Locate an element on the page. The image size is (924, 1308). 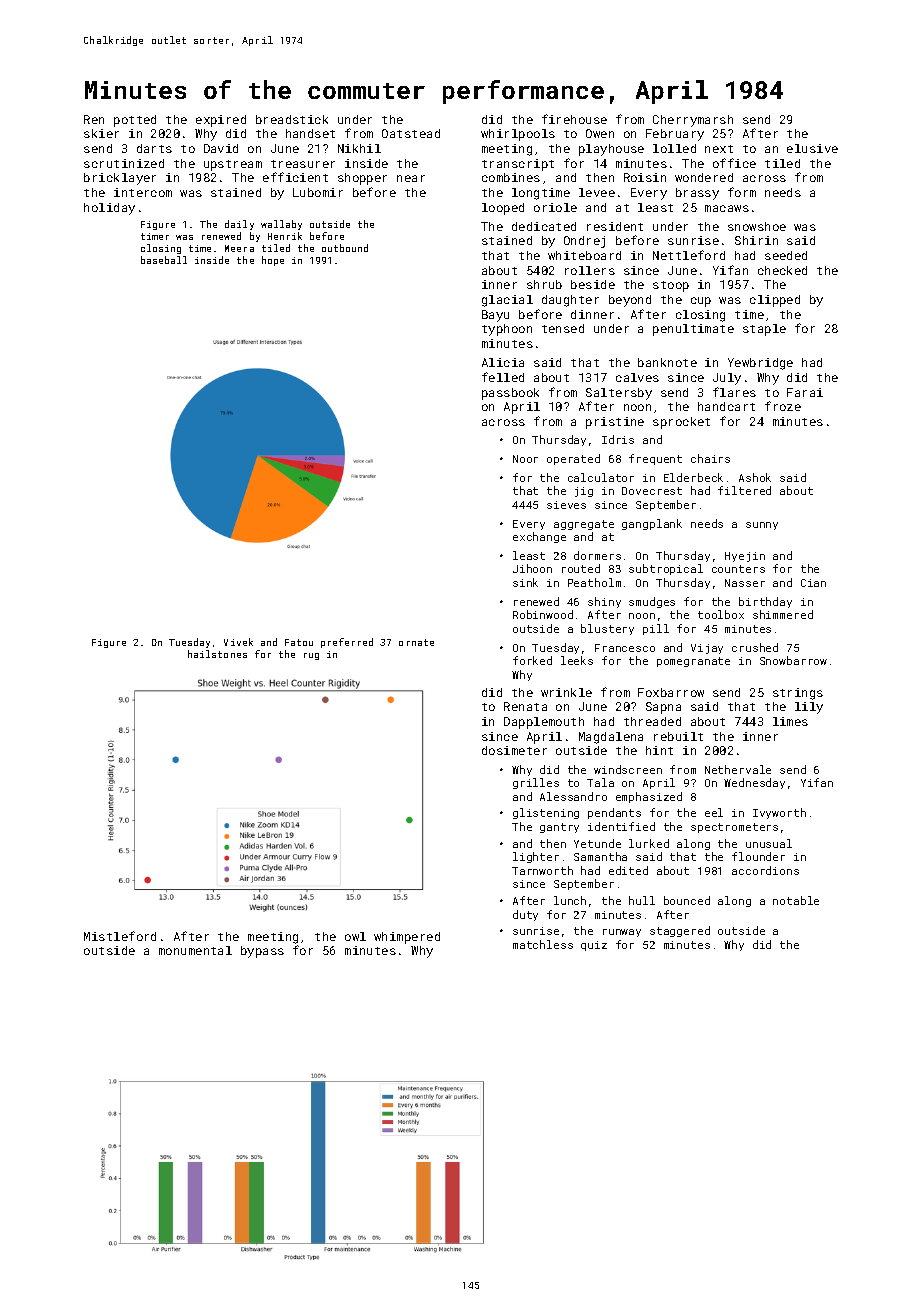
exchange is located at coordinates (539, 537).
